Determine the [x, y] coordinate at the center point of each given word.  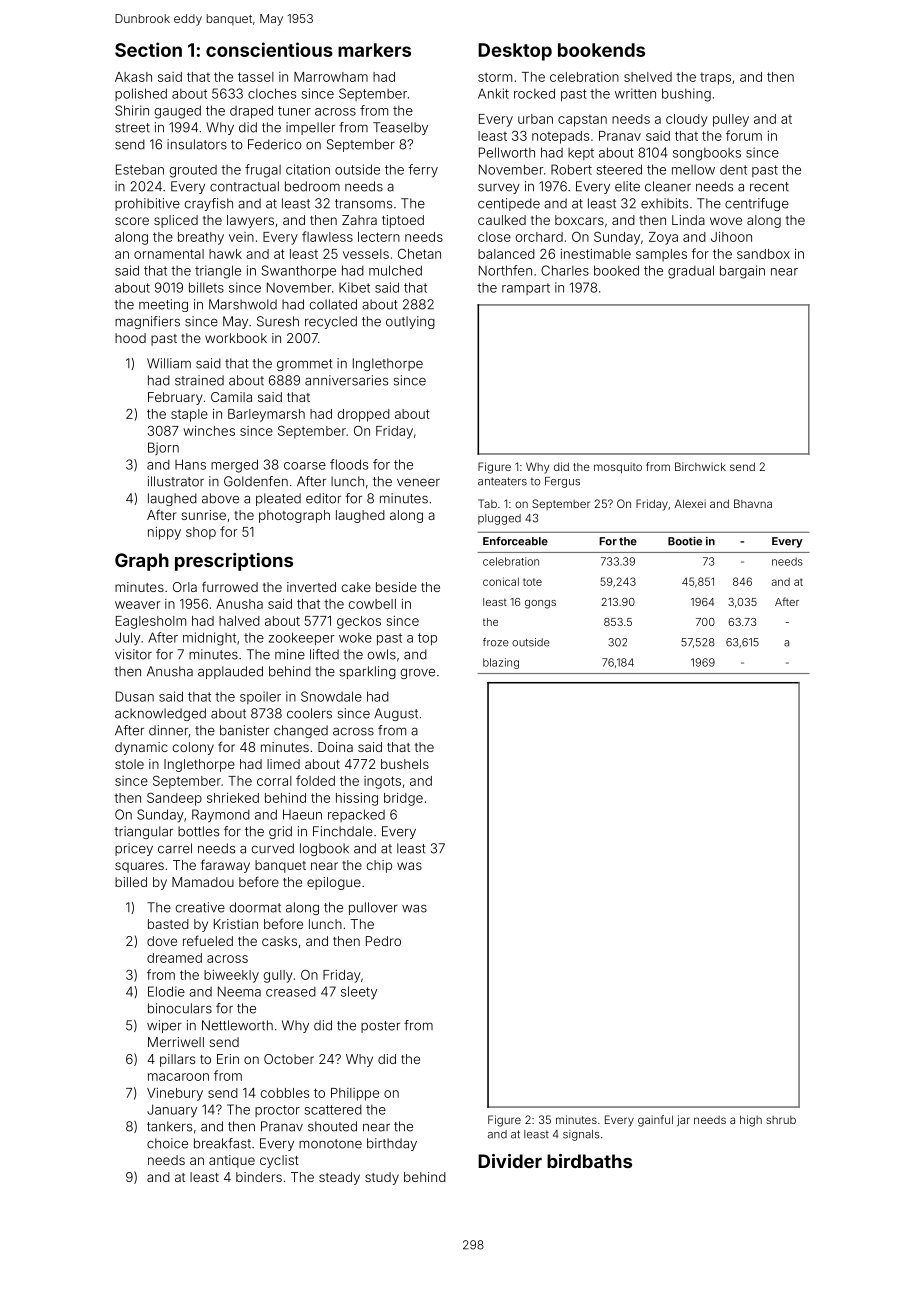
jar [683, 1121]
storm [495, 77]
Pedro [383, 941]
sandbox [763, 254]
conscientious [269, 49]
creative [200, 907]
